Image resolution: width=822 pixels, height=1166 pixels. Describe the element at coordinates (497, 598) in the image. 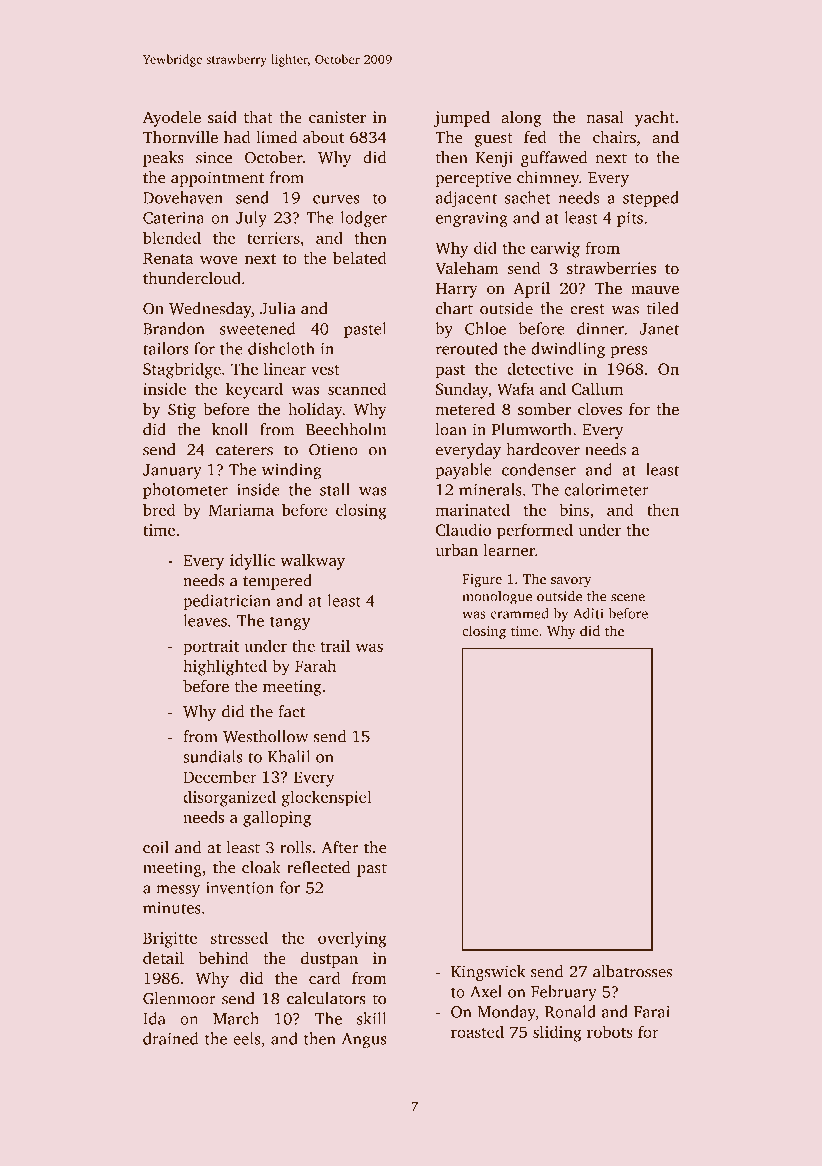

I see `monologue` at that location.
